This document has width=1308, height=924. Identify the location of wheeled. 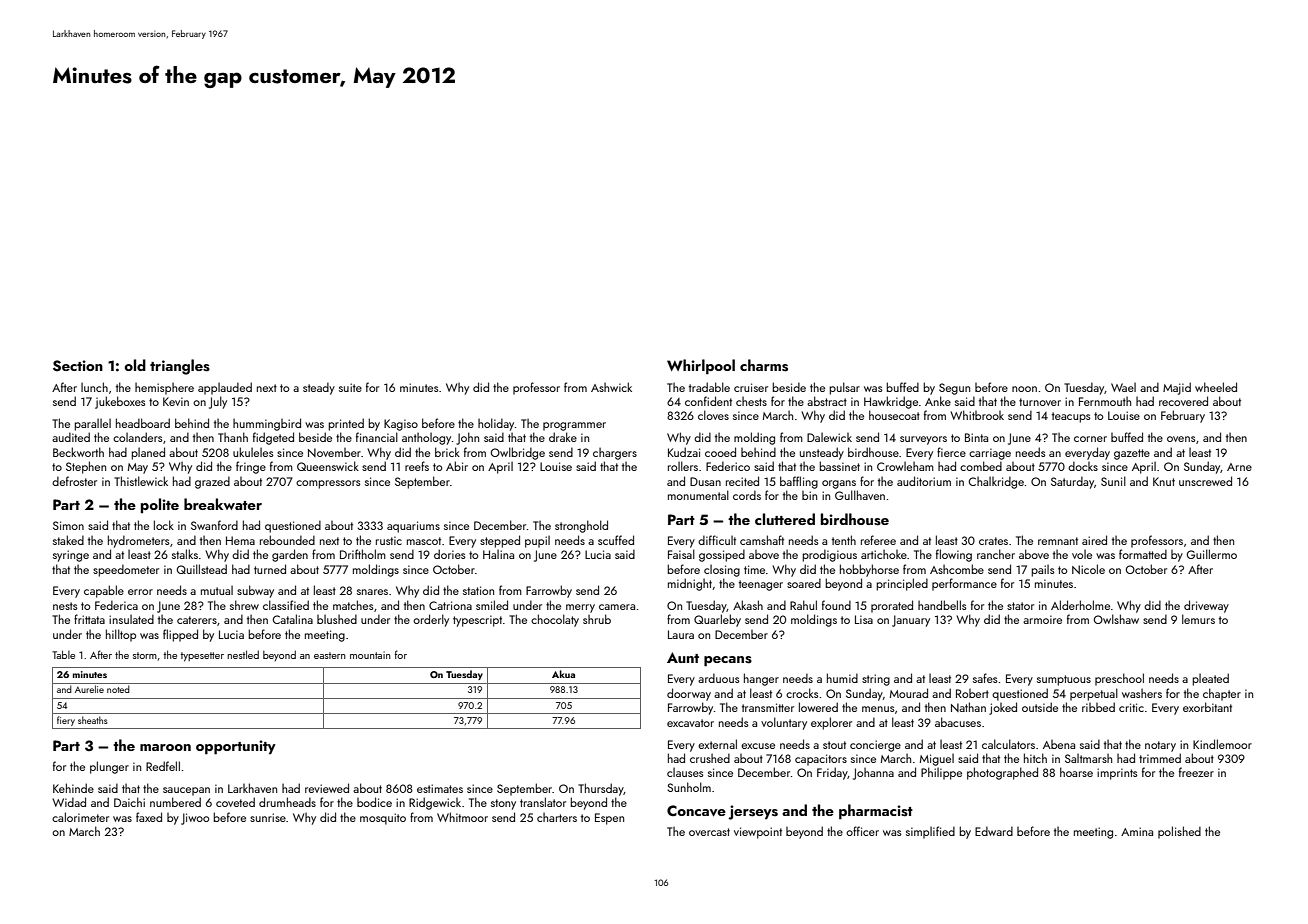
(1216, 387).
